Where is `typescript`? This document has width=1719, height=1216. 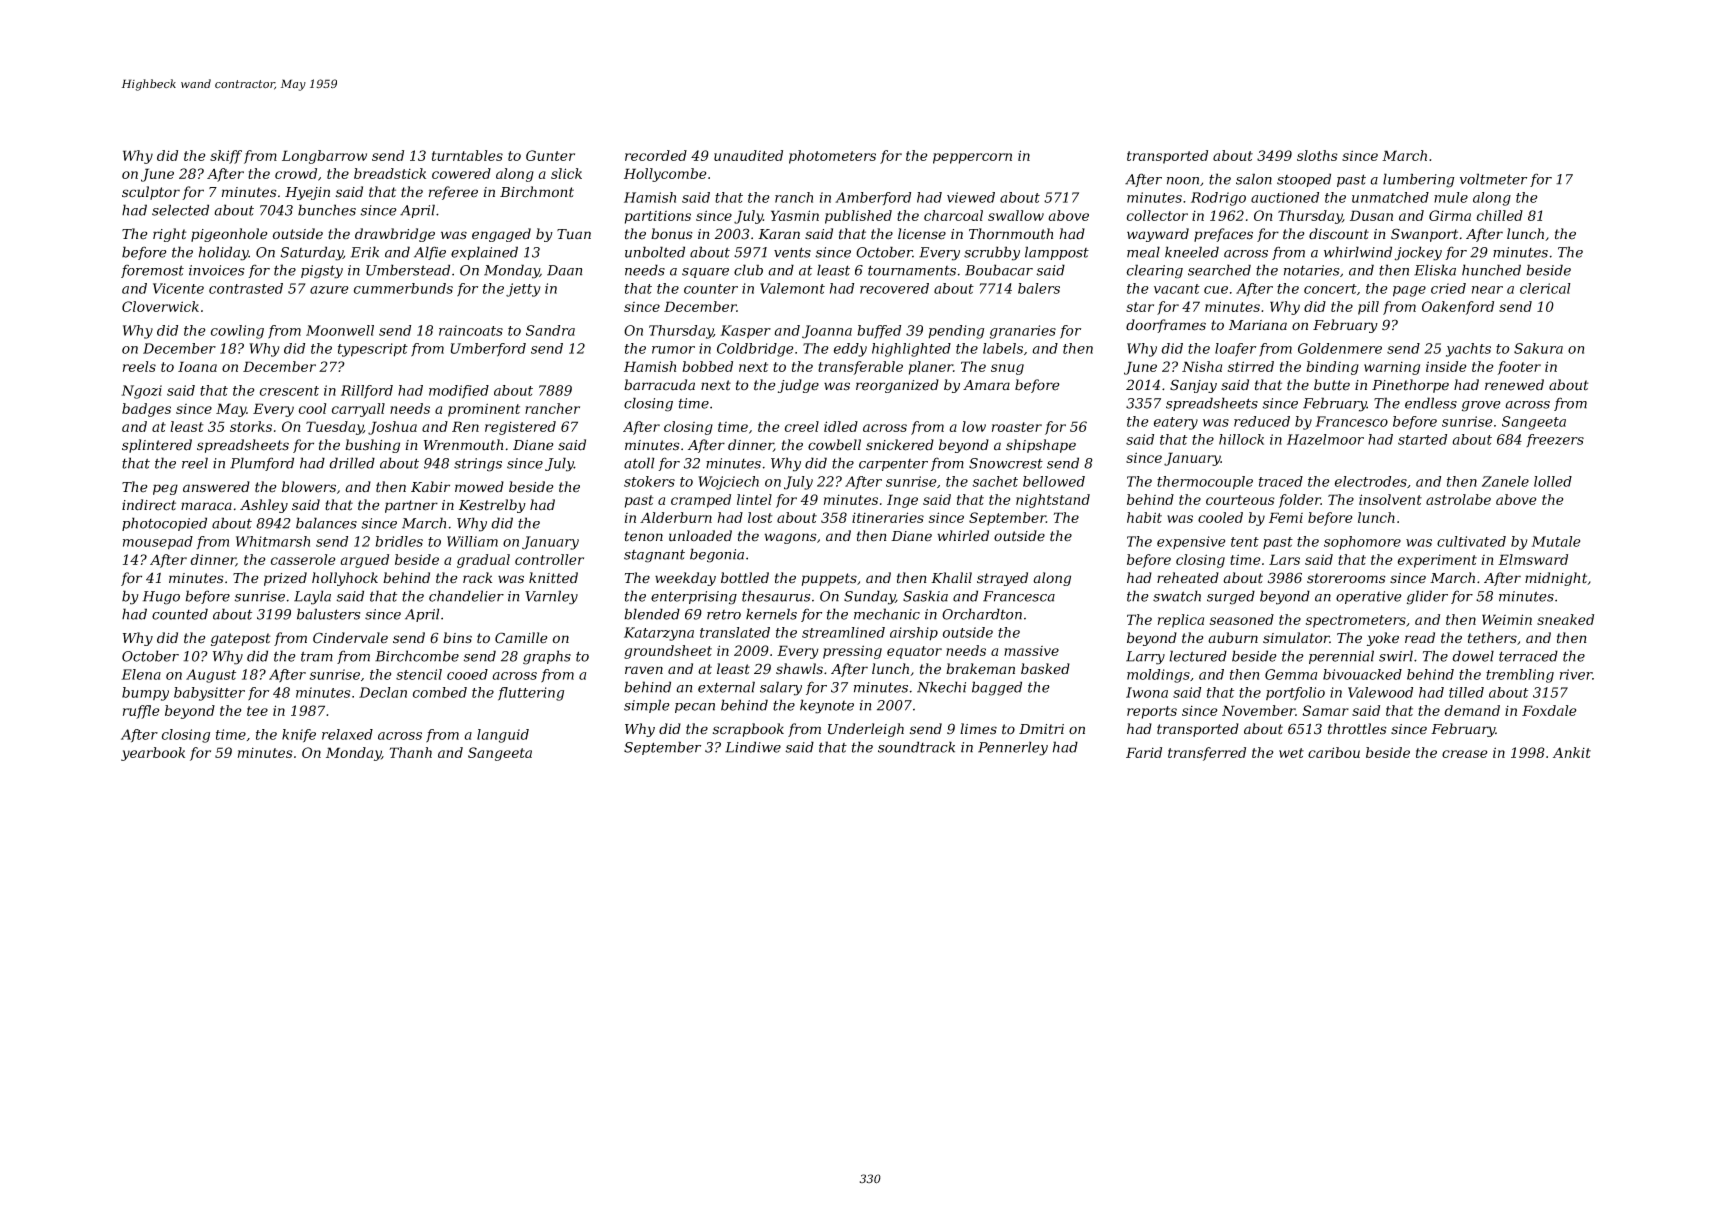 typescript is located at coordinates (373, 350).
